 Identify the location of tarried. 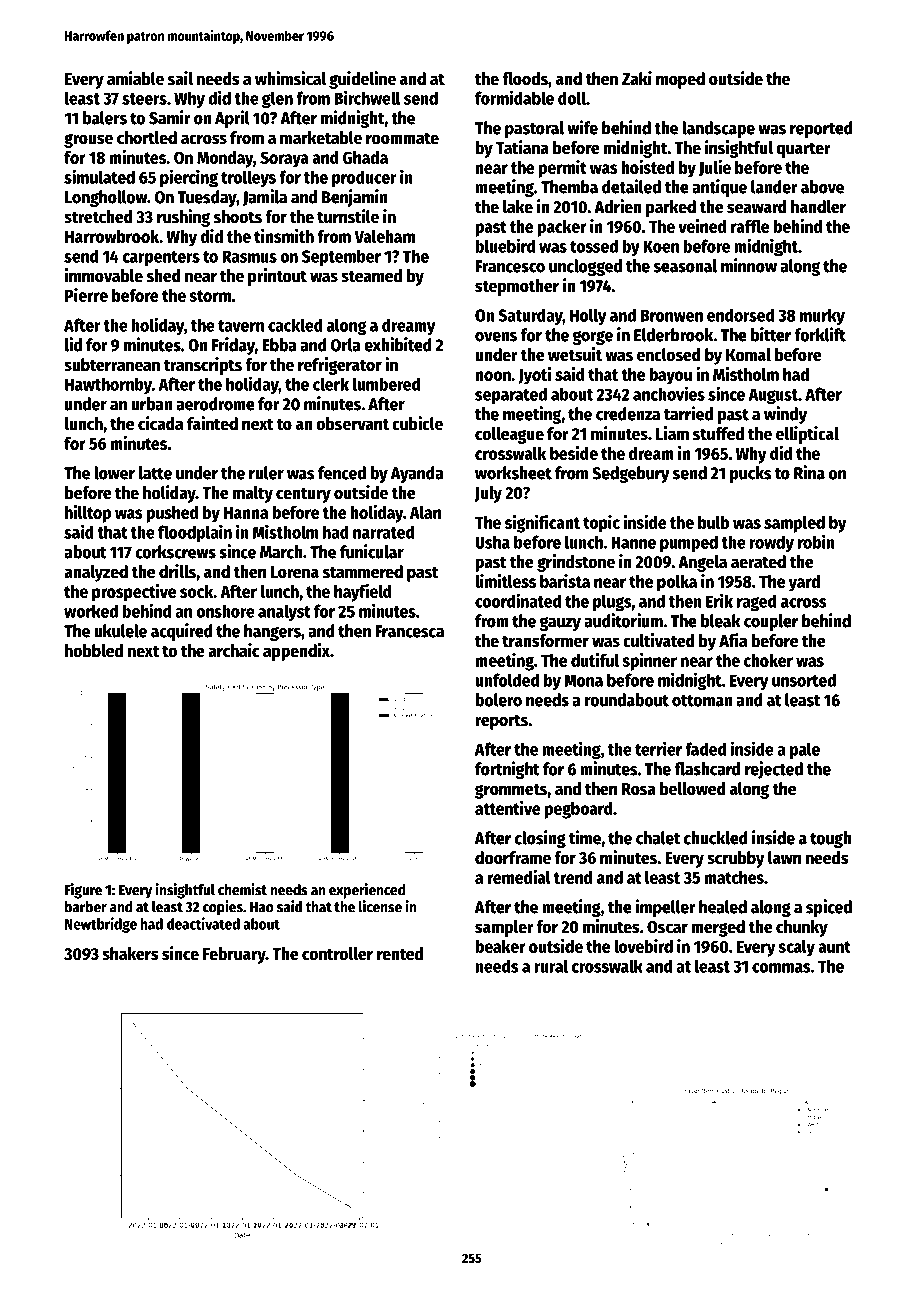
(688, 413).
